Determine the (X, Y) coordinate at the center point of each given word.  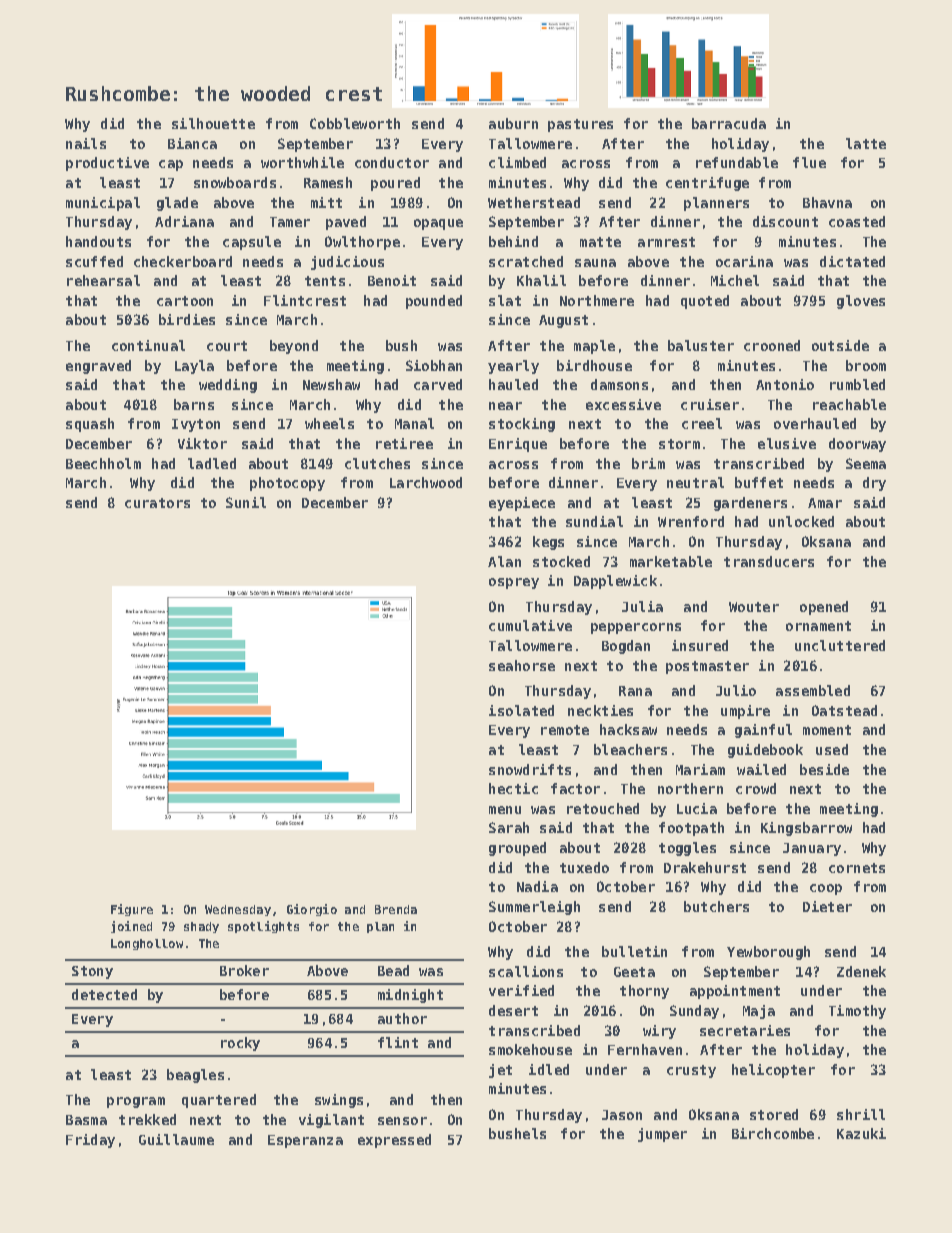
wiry (659, 1032)
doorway (857, 445)
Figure (132, 910)
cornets (857, 868)
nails (86, 143)
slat (505, 300)
